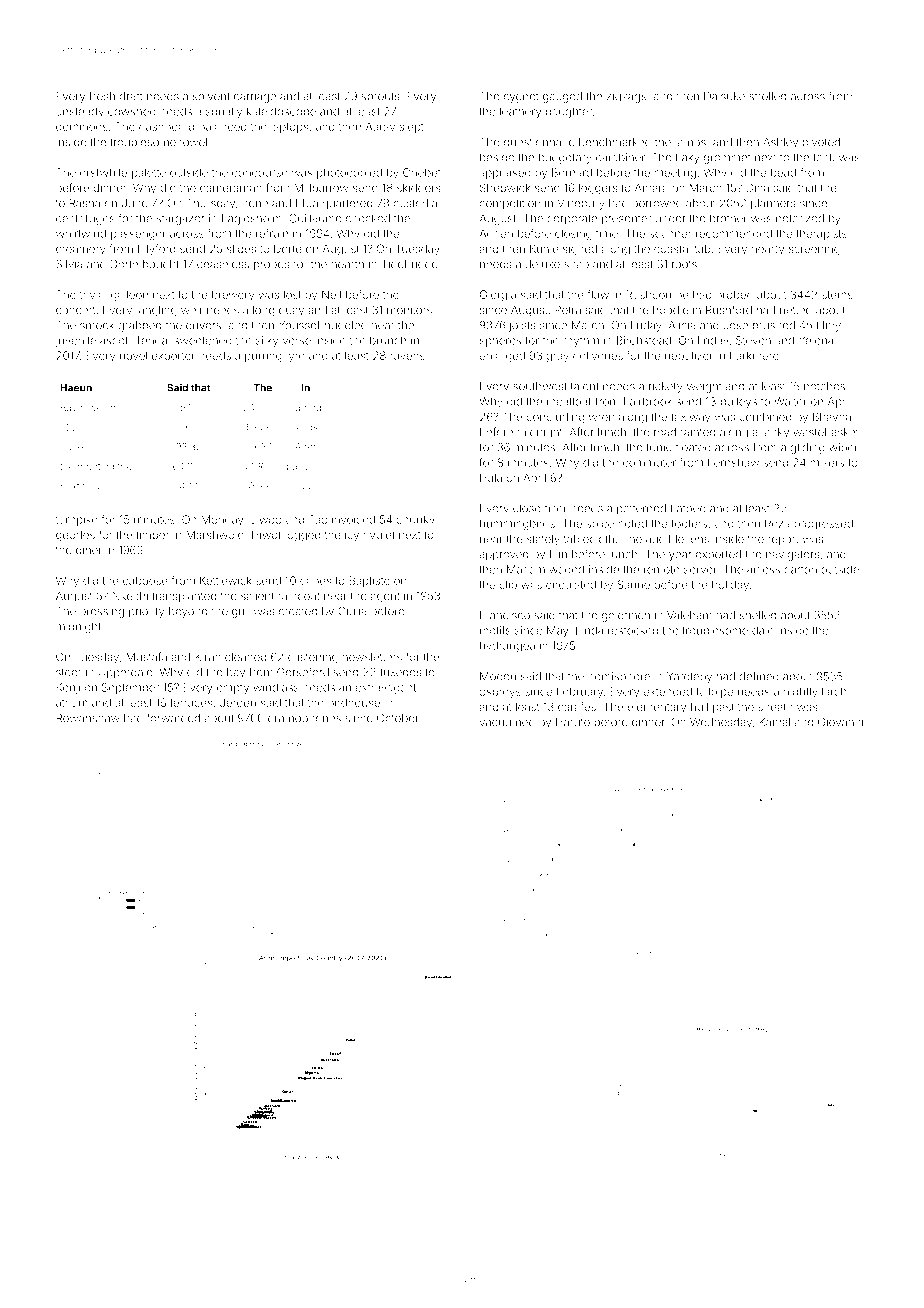  I want to click on dominoes, so click(82, 126).
